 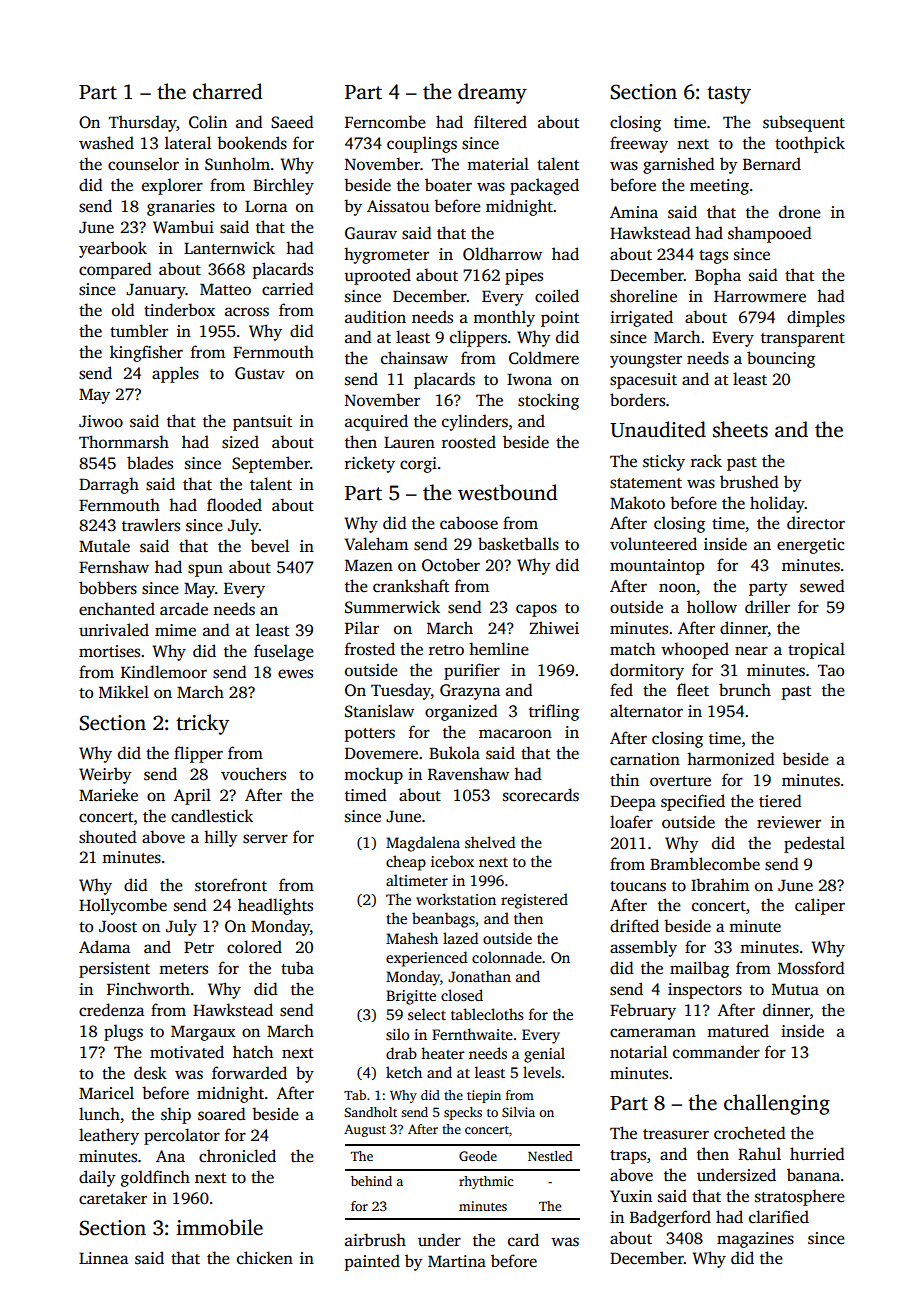 I want to click on caretaker, so click(x=113, y=1198).
